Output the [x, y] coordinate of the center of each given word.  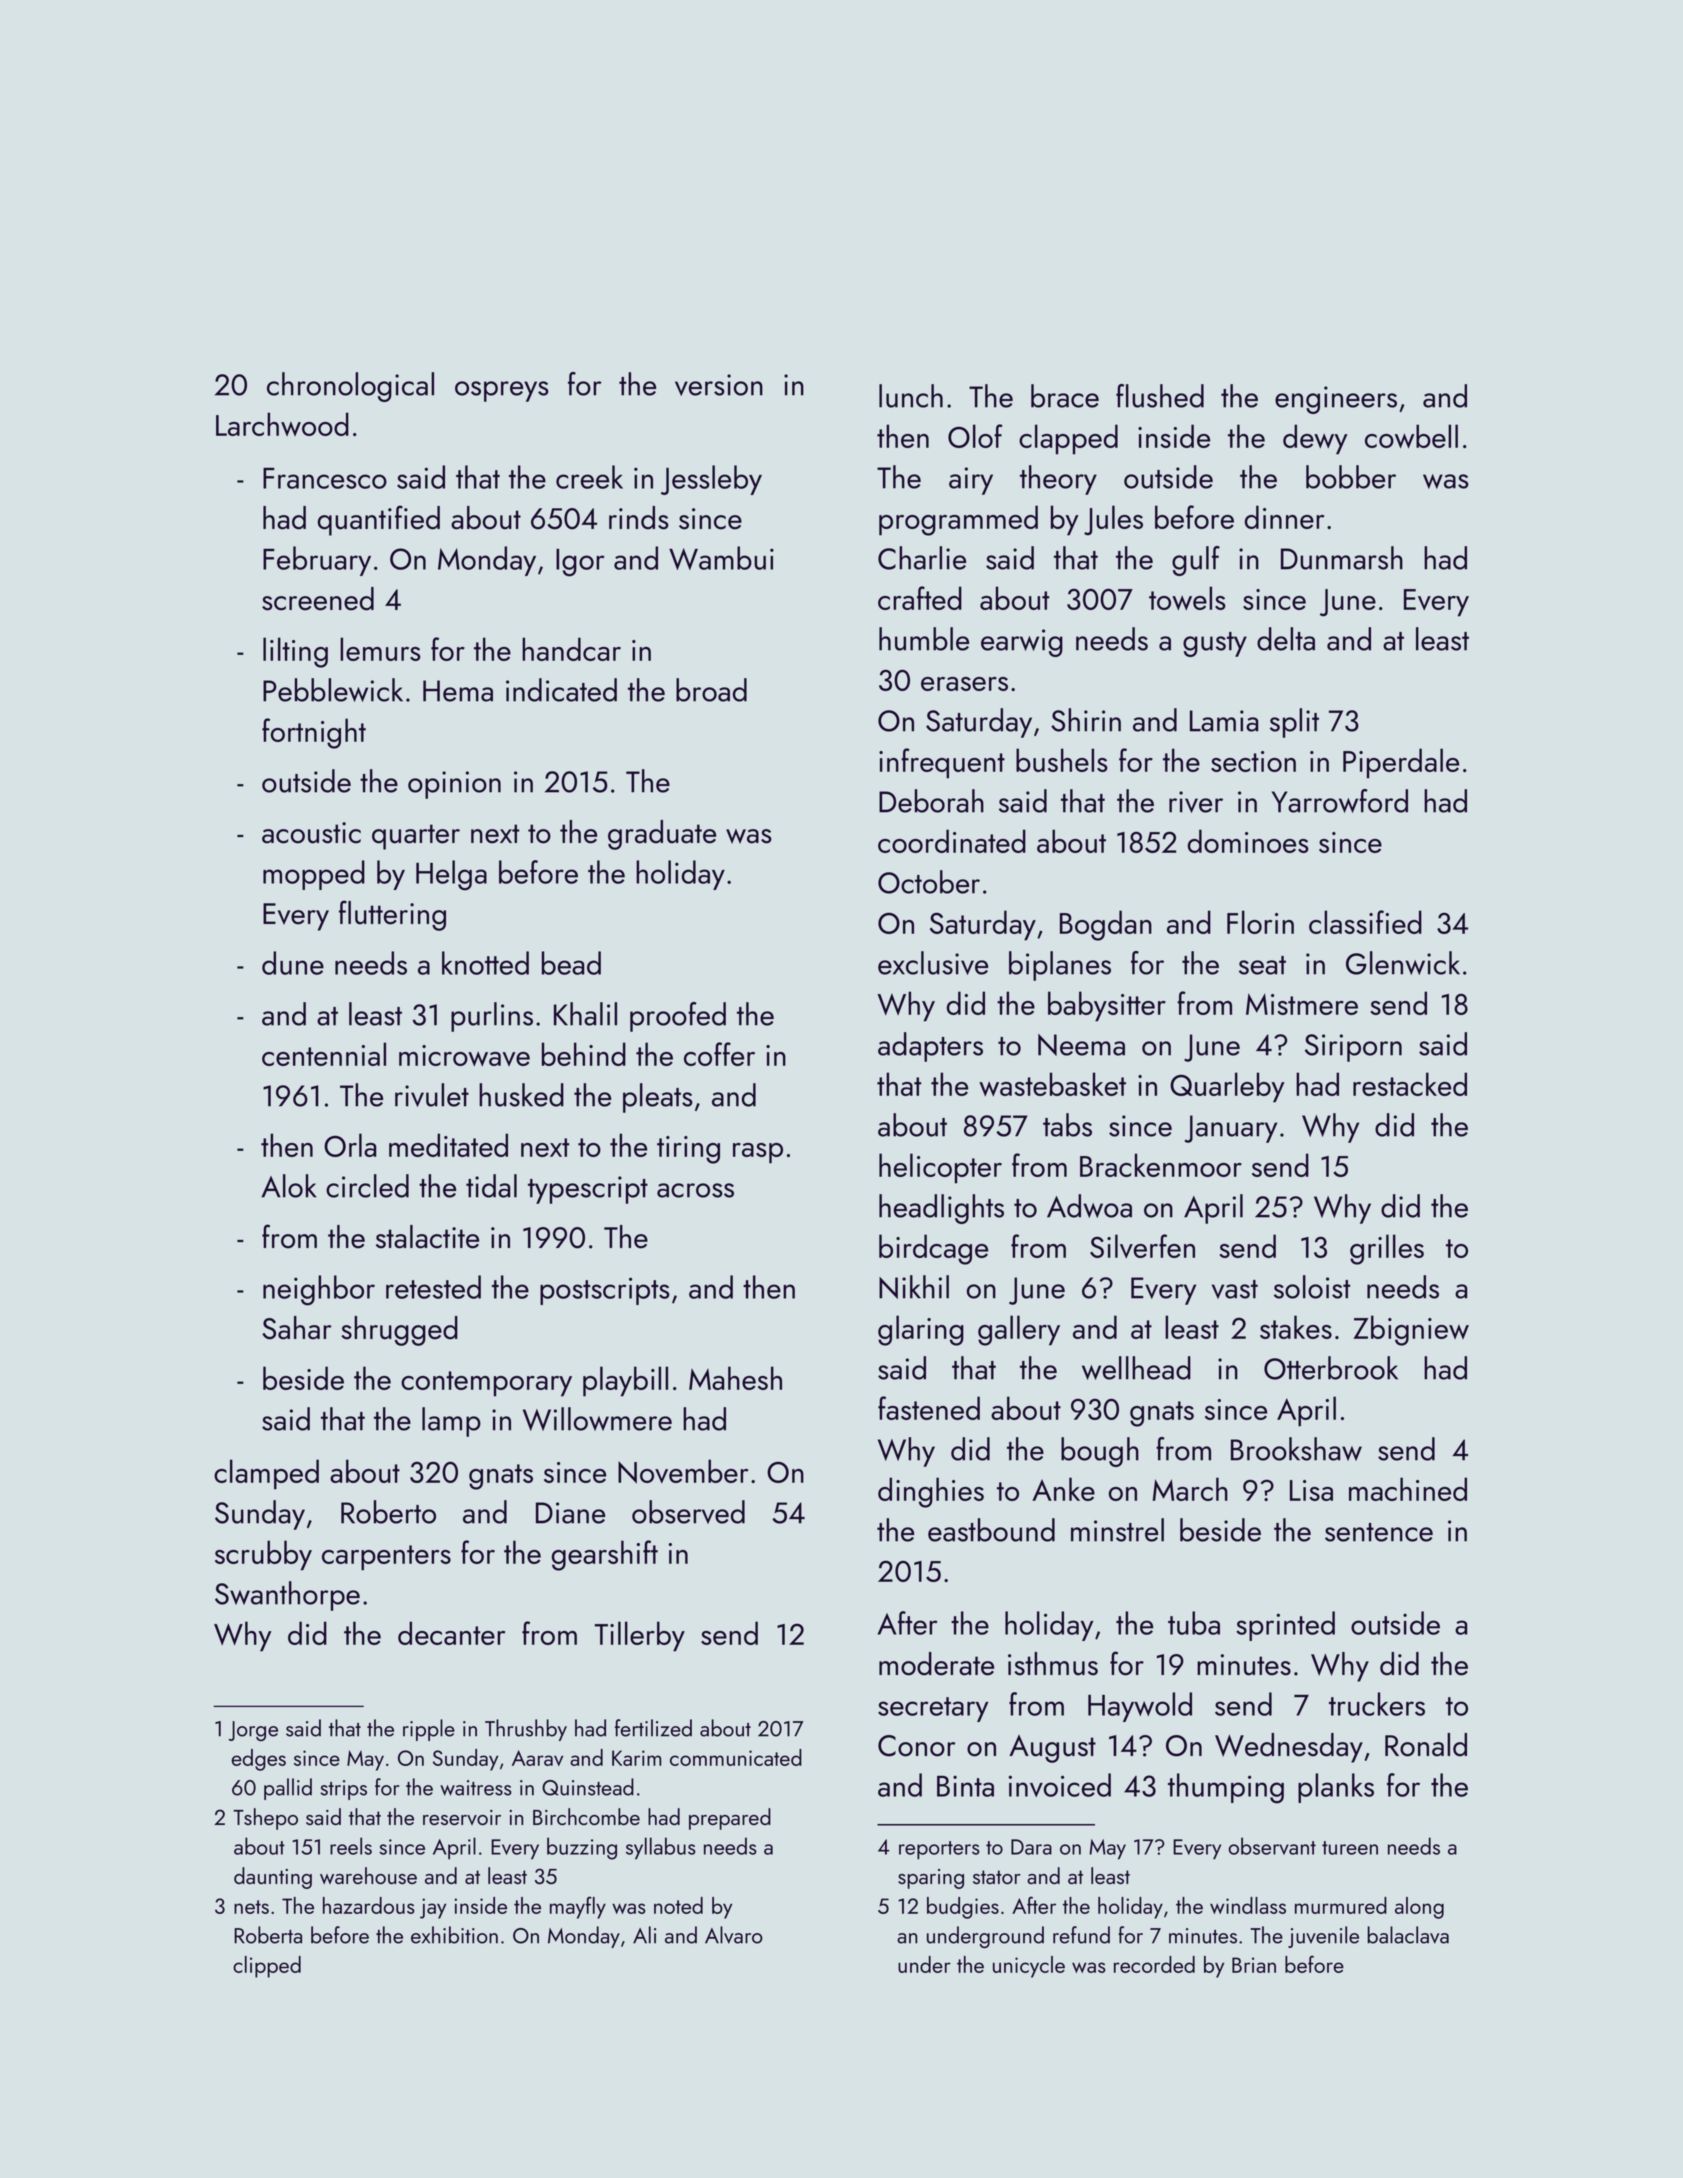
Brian [1254, 1965]
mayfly [578, 1907]
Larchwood [282, 424]
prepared [730, 1819]
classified [1365, 922]
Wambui [721, 558]
